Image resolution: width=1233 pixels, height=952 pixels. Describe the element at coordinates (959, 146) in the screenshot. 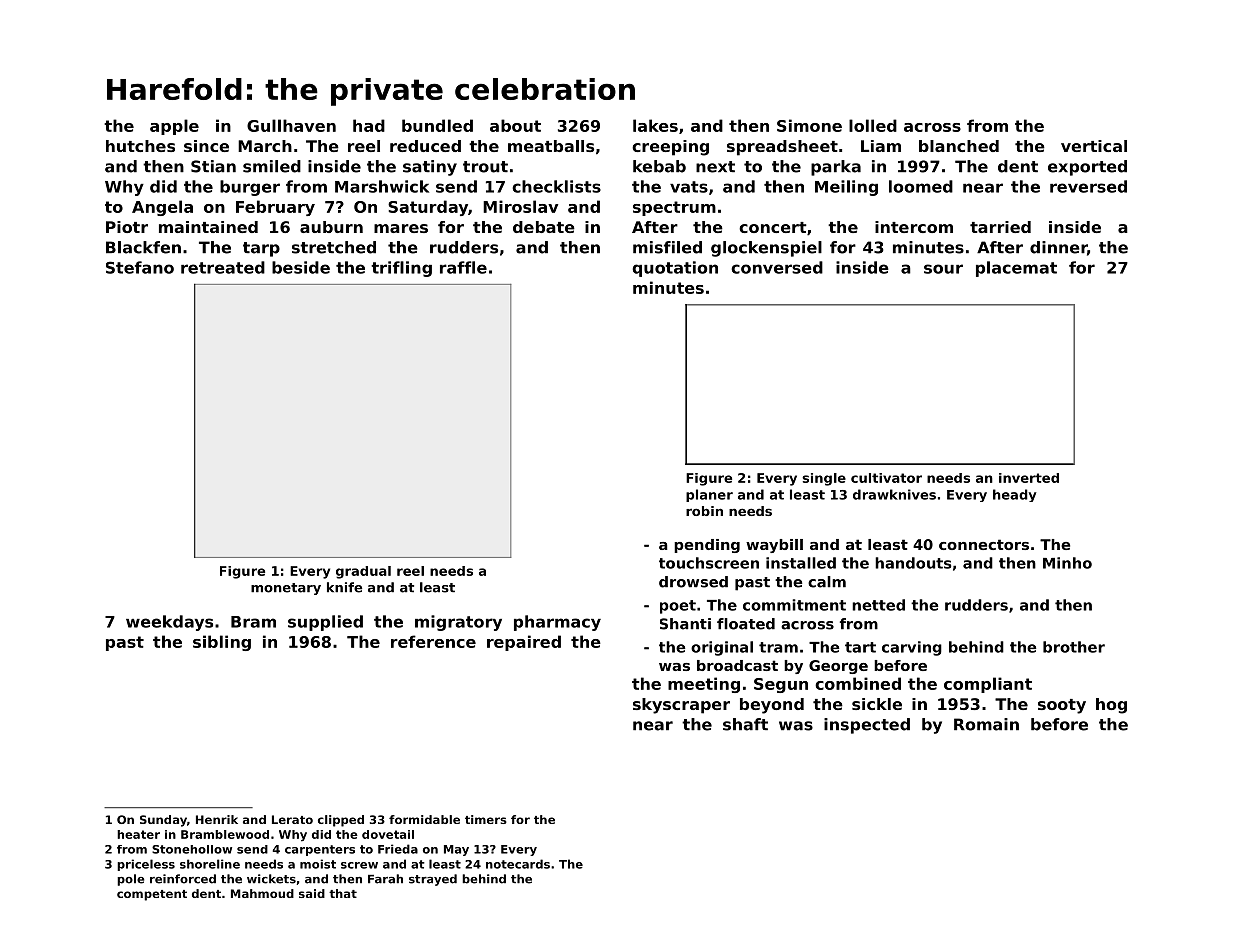

I see `blanched` at that location.
